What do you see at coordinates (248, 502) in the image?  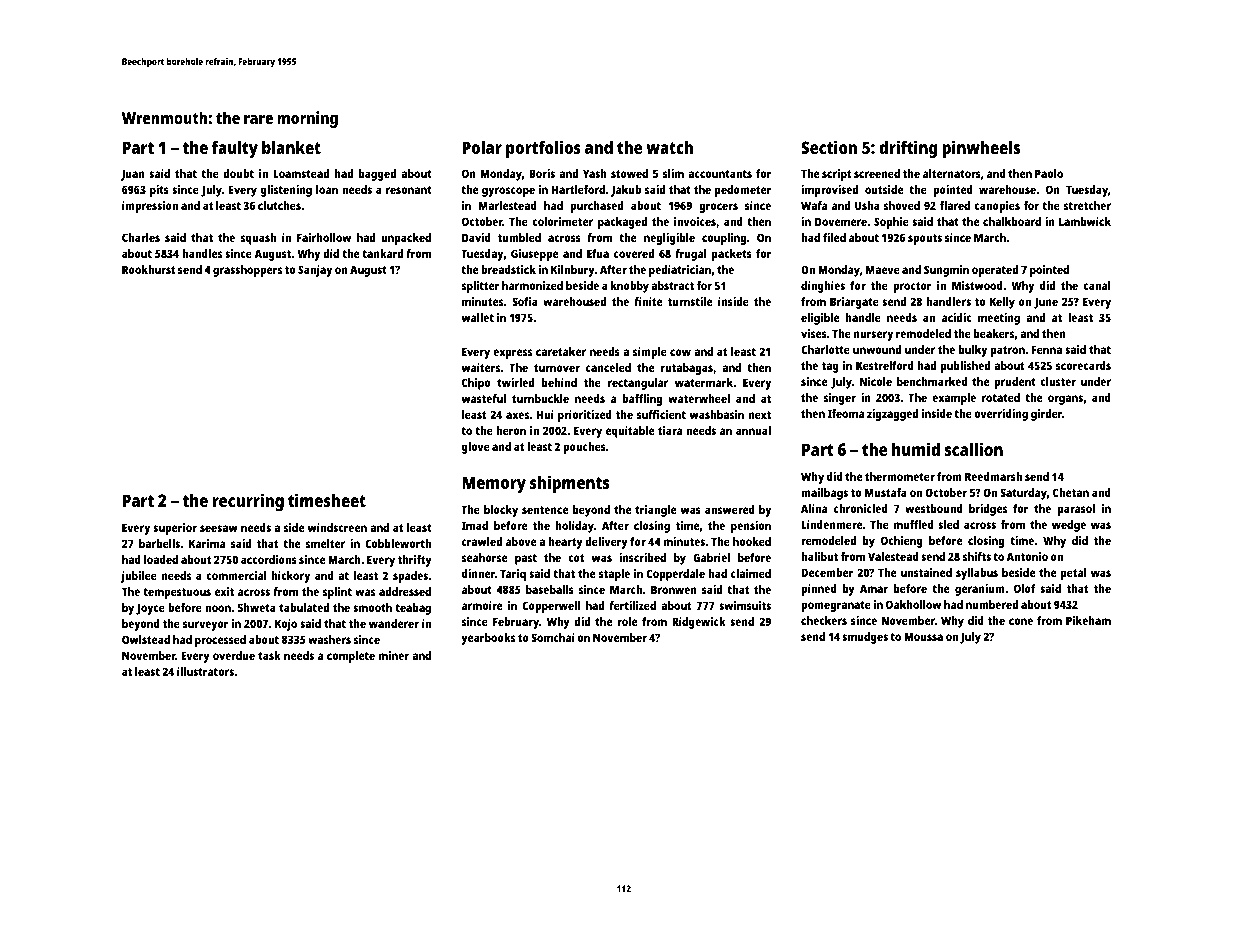 I see `recurring` at bounding box center [248, 502].
